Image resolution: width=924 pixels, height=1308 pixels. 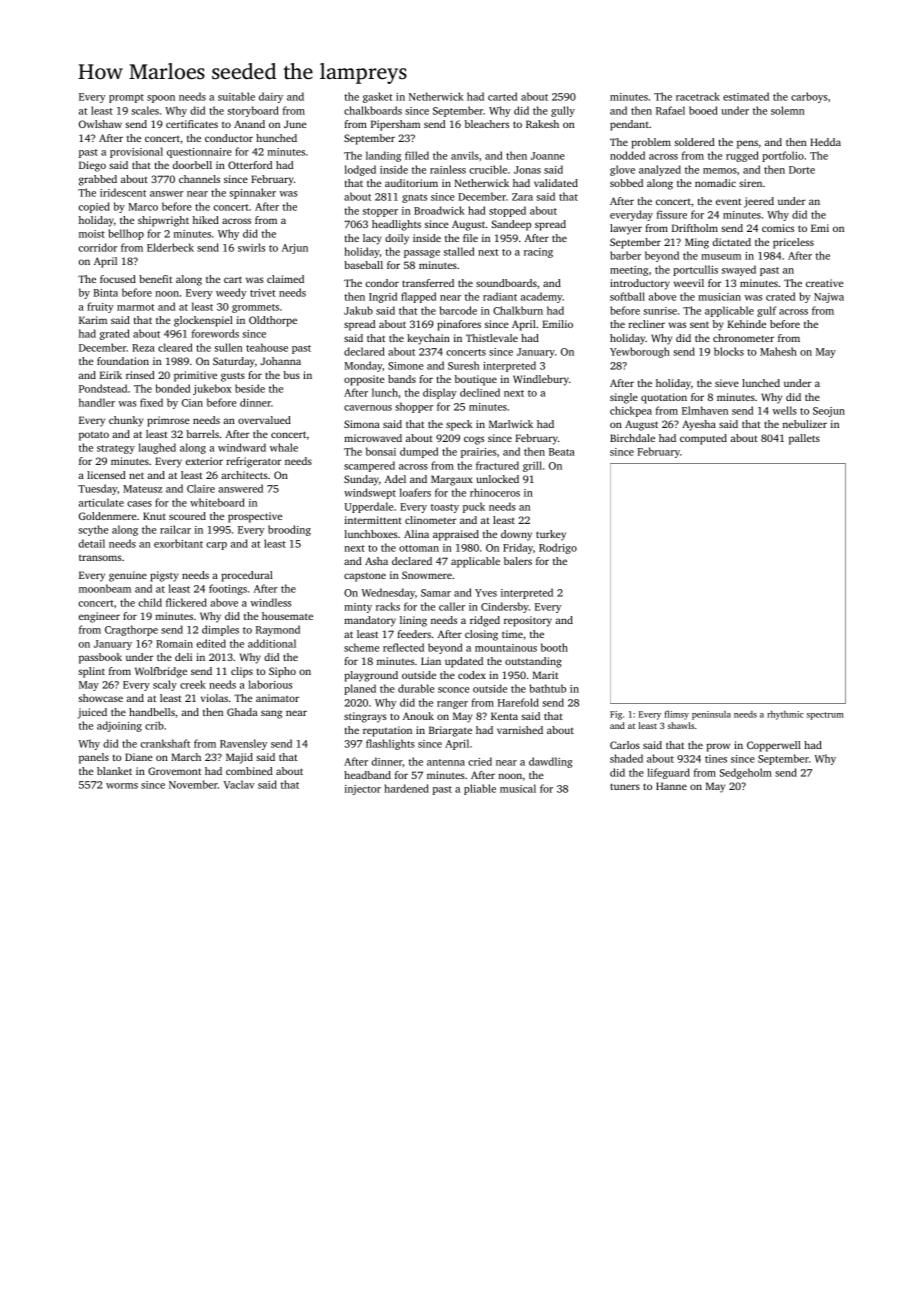 I want to click on shopper, so click(x=414, y=407).
